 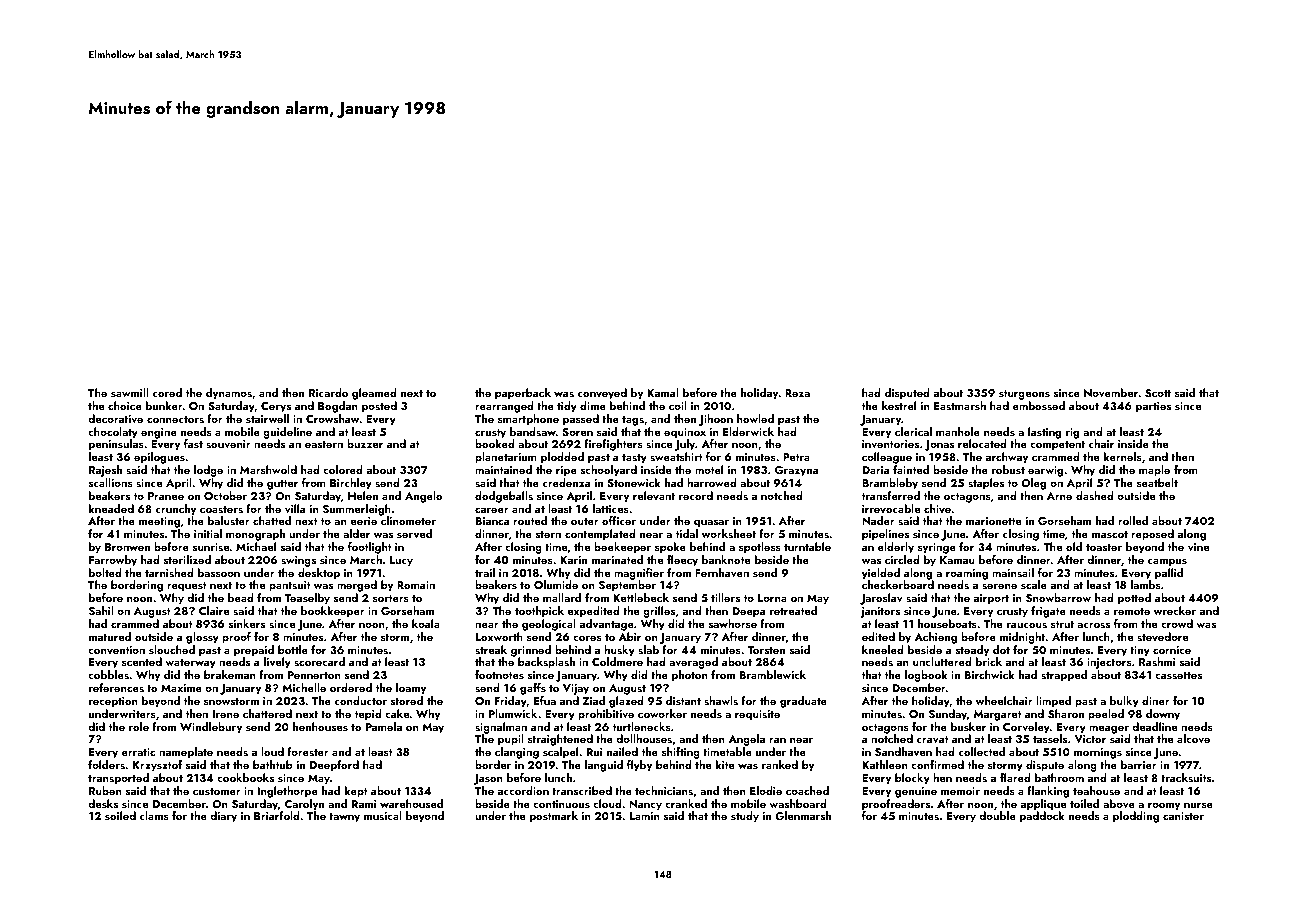 I want to click on November, so click(x=1111, y=392).
